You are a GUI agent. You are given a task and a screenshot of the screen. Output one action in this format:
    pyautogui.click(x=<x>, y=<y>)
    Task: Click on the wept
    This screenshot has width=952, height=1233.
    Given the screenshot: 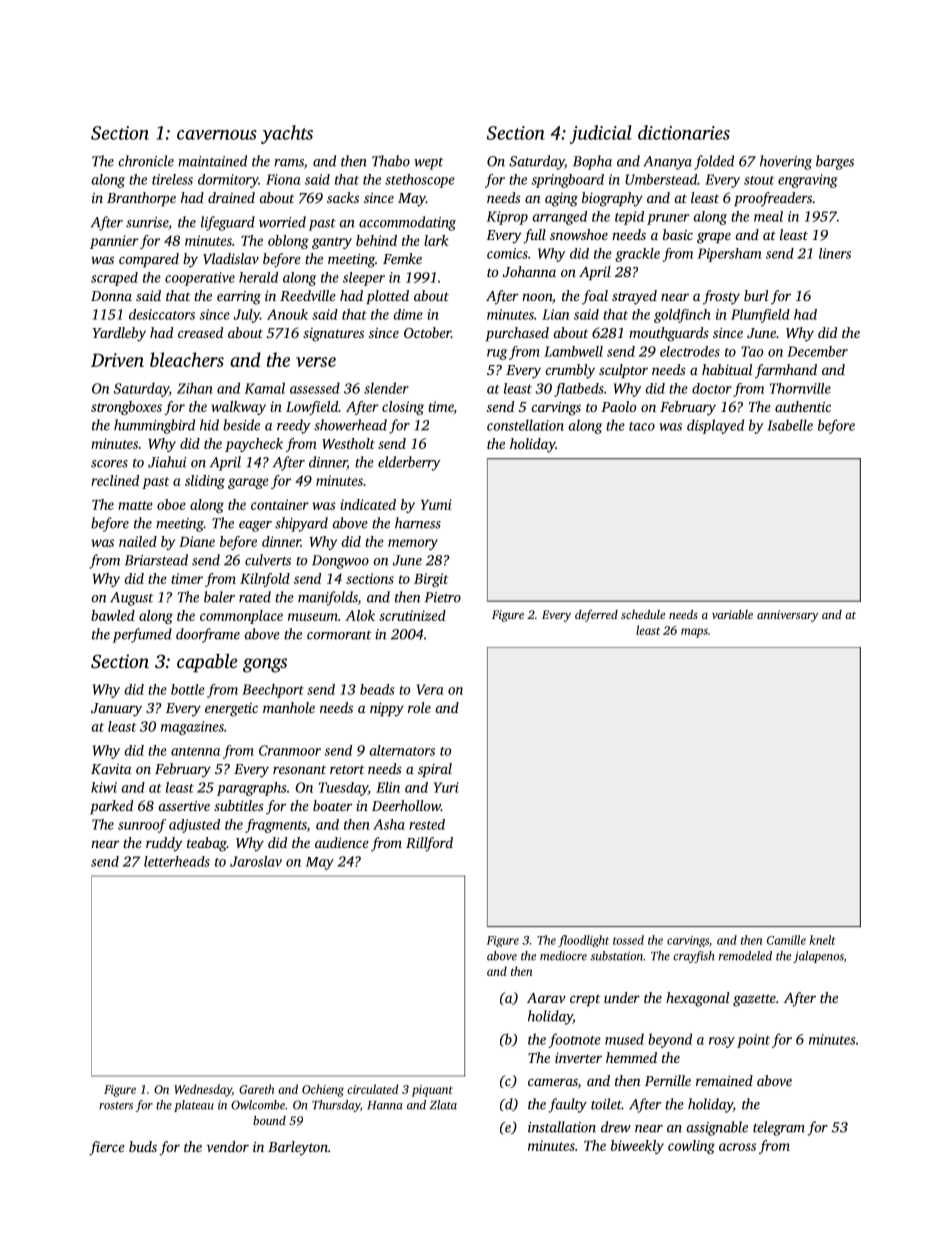 What is the action you would take?
    pyautogui.click(x=429, y=164)
